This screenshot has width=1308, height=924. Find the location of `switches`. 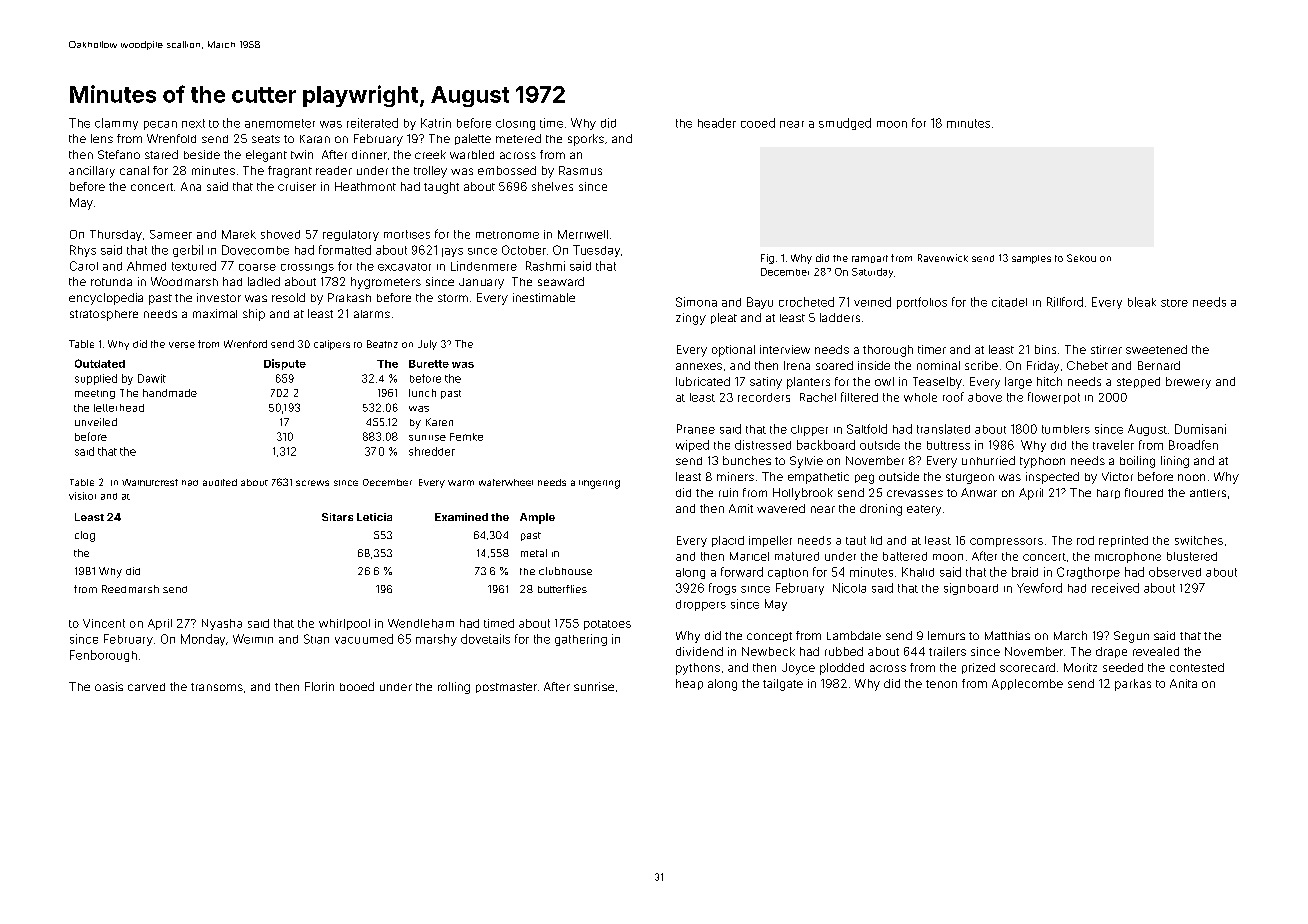

switches is located at coordinates (1199, 540).
